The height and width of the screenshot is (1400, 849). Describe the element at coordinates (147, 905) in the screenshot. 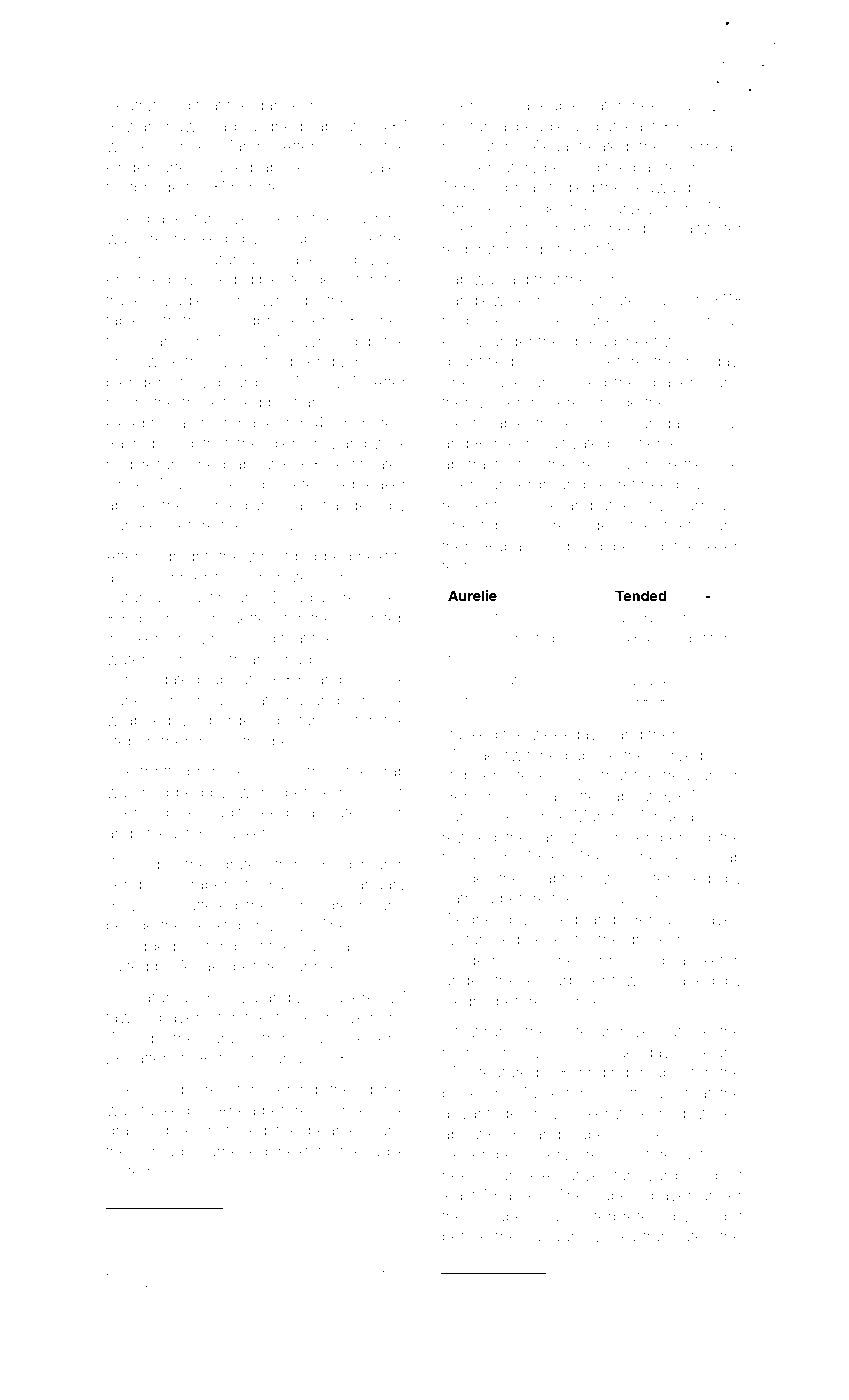

I see `Lars` at that location.
